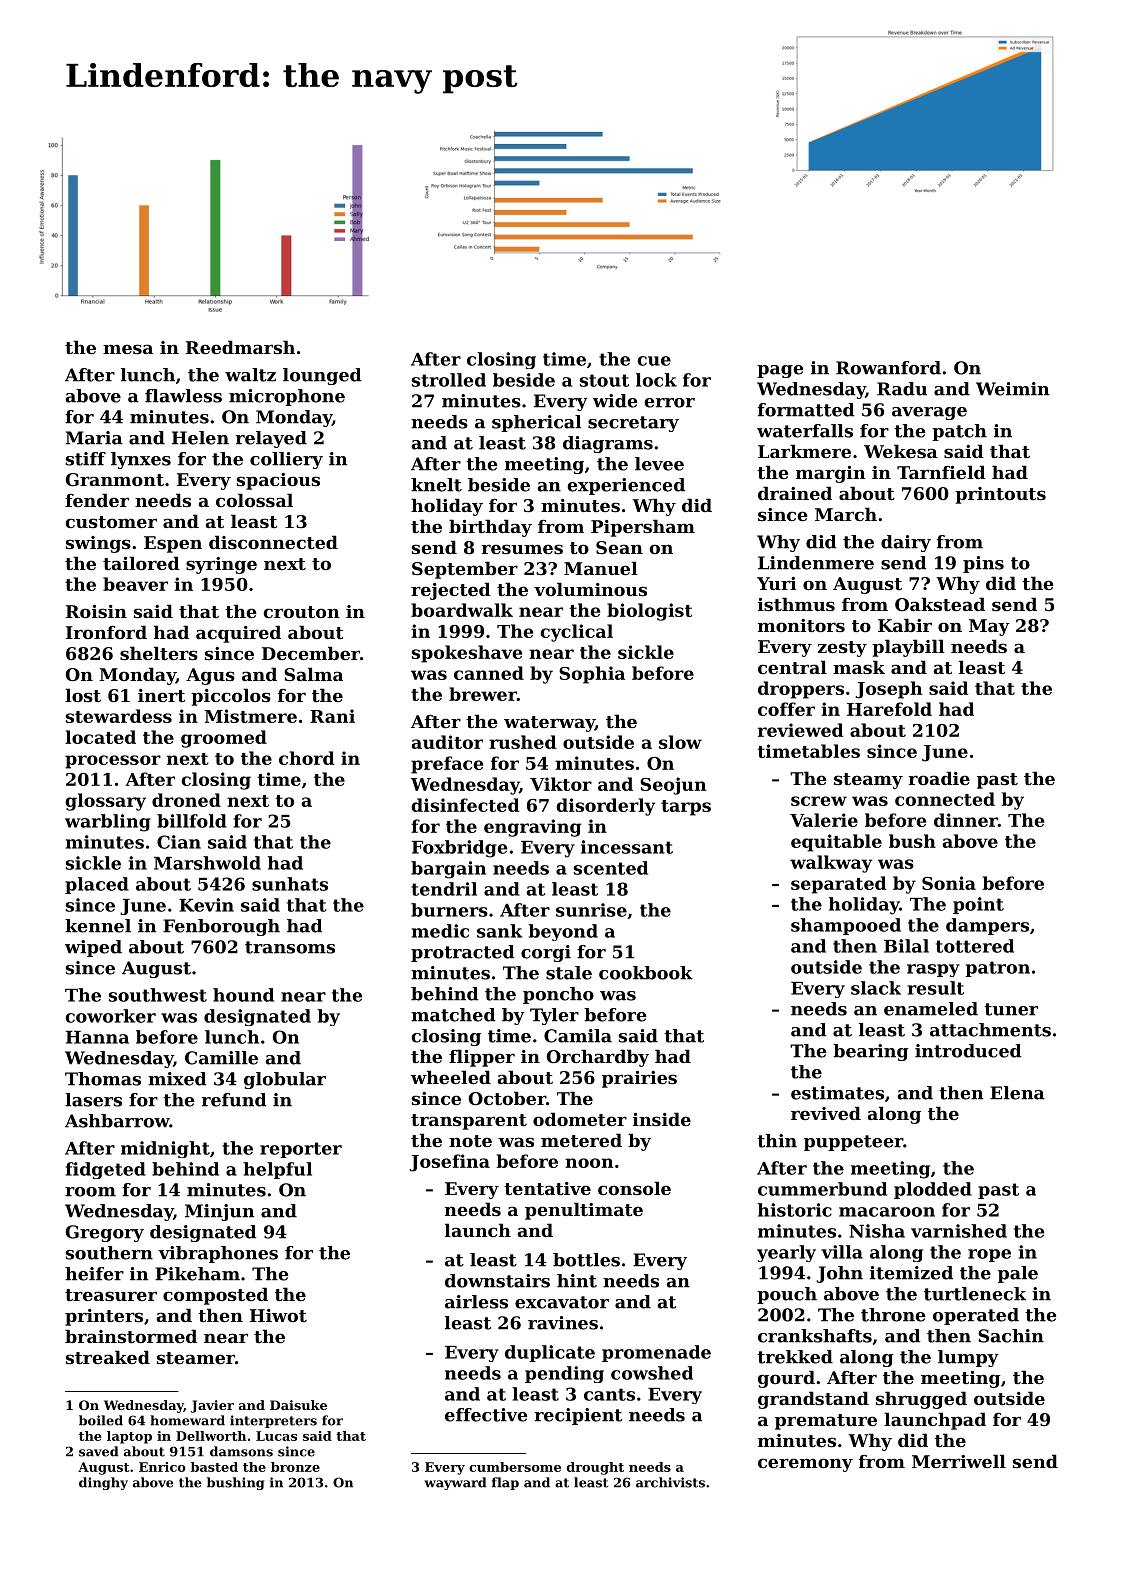 The image size is (1124, 1589). I want to click on Granmont, so click(115, 479).
